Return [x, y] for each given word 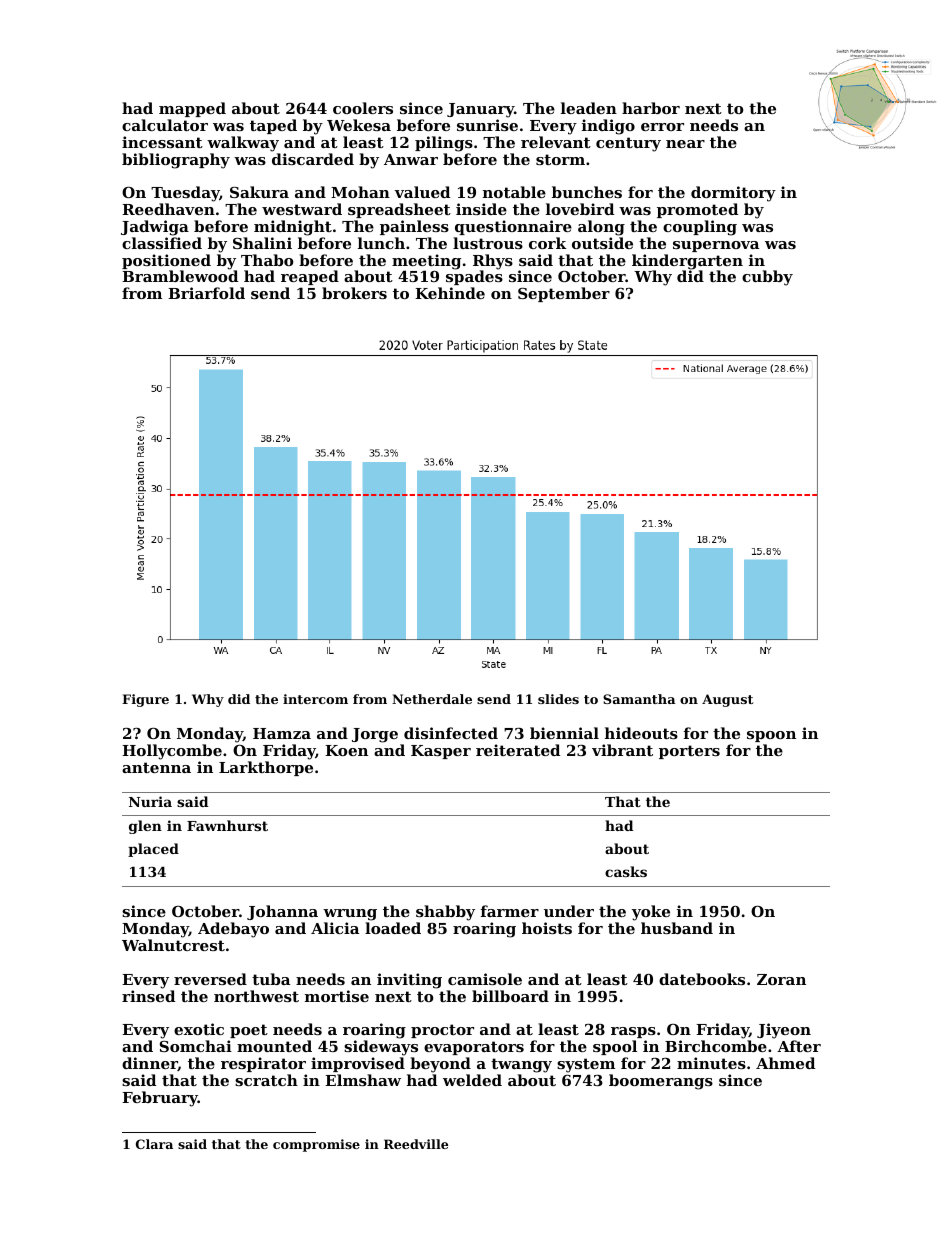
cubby [767, 278]
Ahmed [785, 1063]
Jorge [375, 735]
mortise [337, 996]
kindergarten [687, 262]
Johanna [282, 912]
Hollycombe [172, 752]
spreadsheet [399, 210]
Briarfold [206, 293]
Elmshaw [363, 1080]
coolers [363, 108]
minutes [711, 1063]
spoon [771, 736]
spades [474, 277]
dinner [150, 1064]
